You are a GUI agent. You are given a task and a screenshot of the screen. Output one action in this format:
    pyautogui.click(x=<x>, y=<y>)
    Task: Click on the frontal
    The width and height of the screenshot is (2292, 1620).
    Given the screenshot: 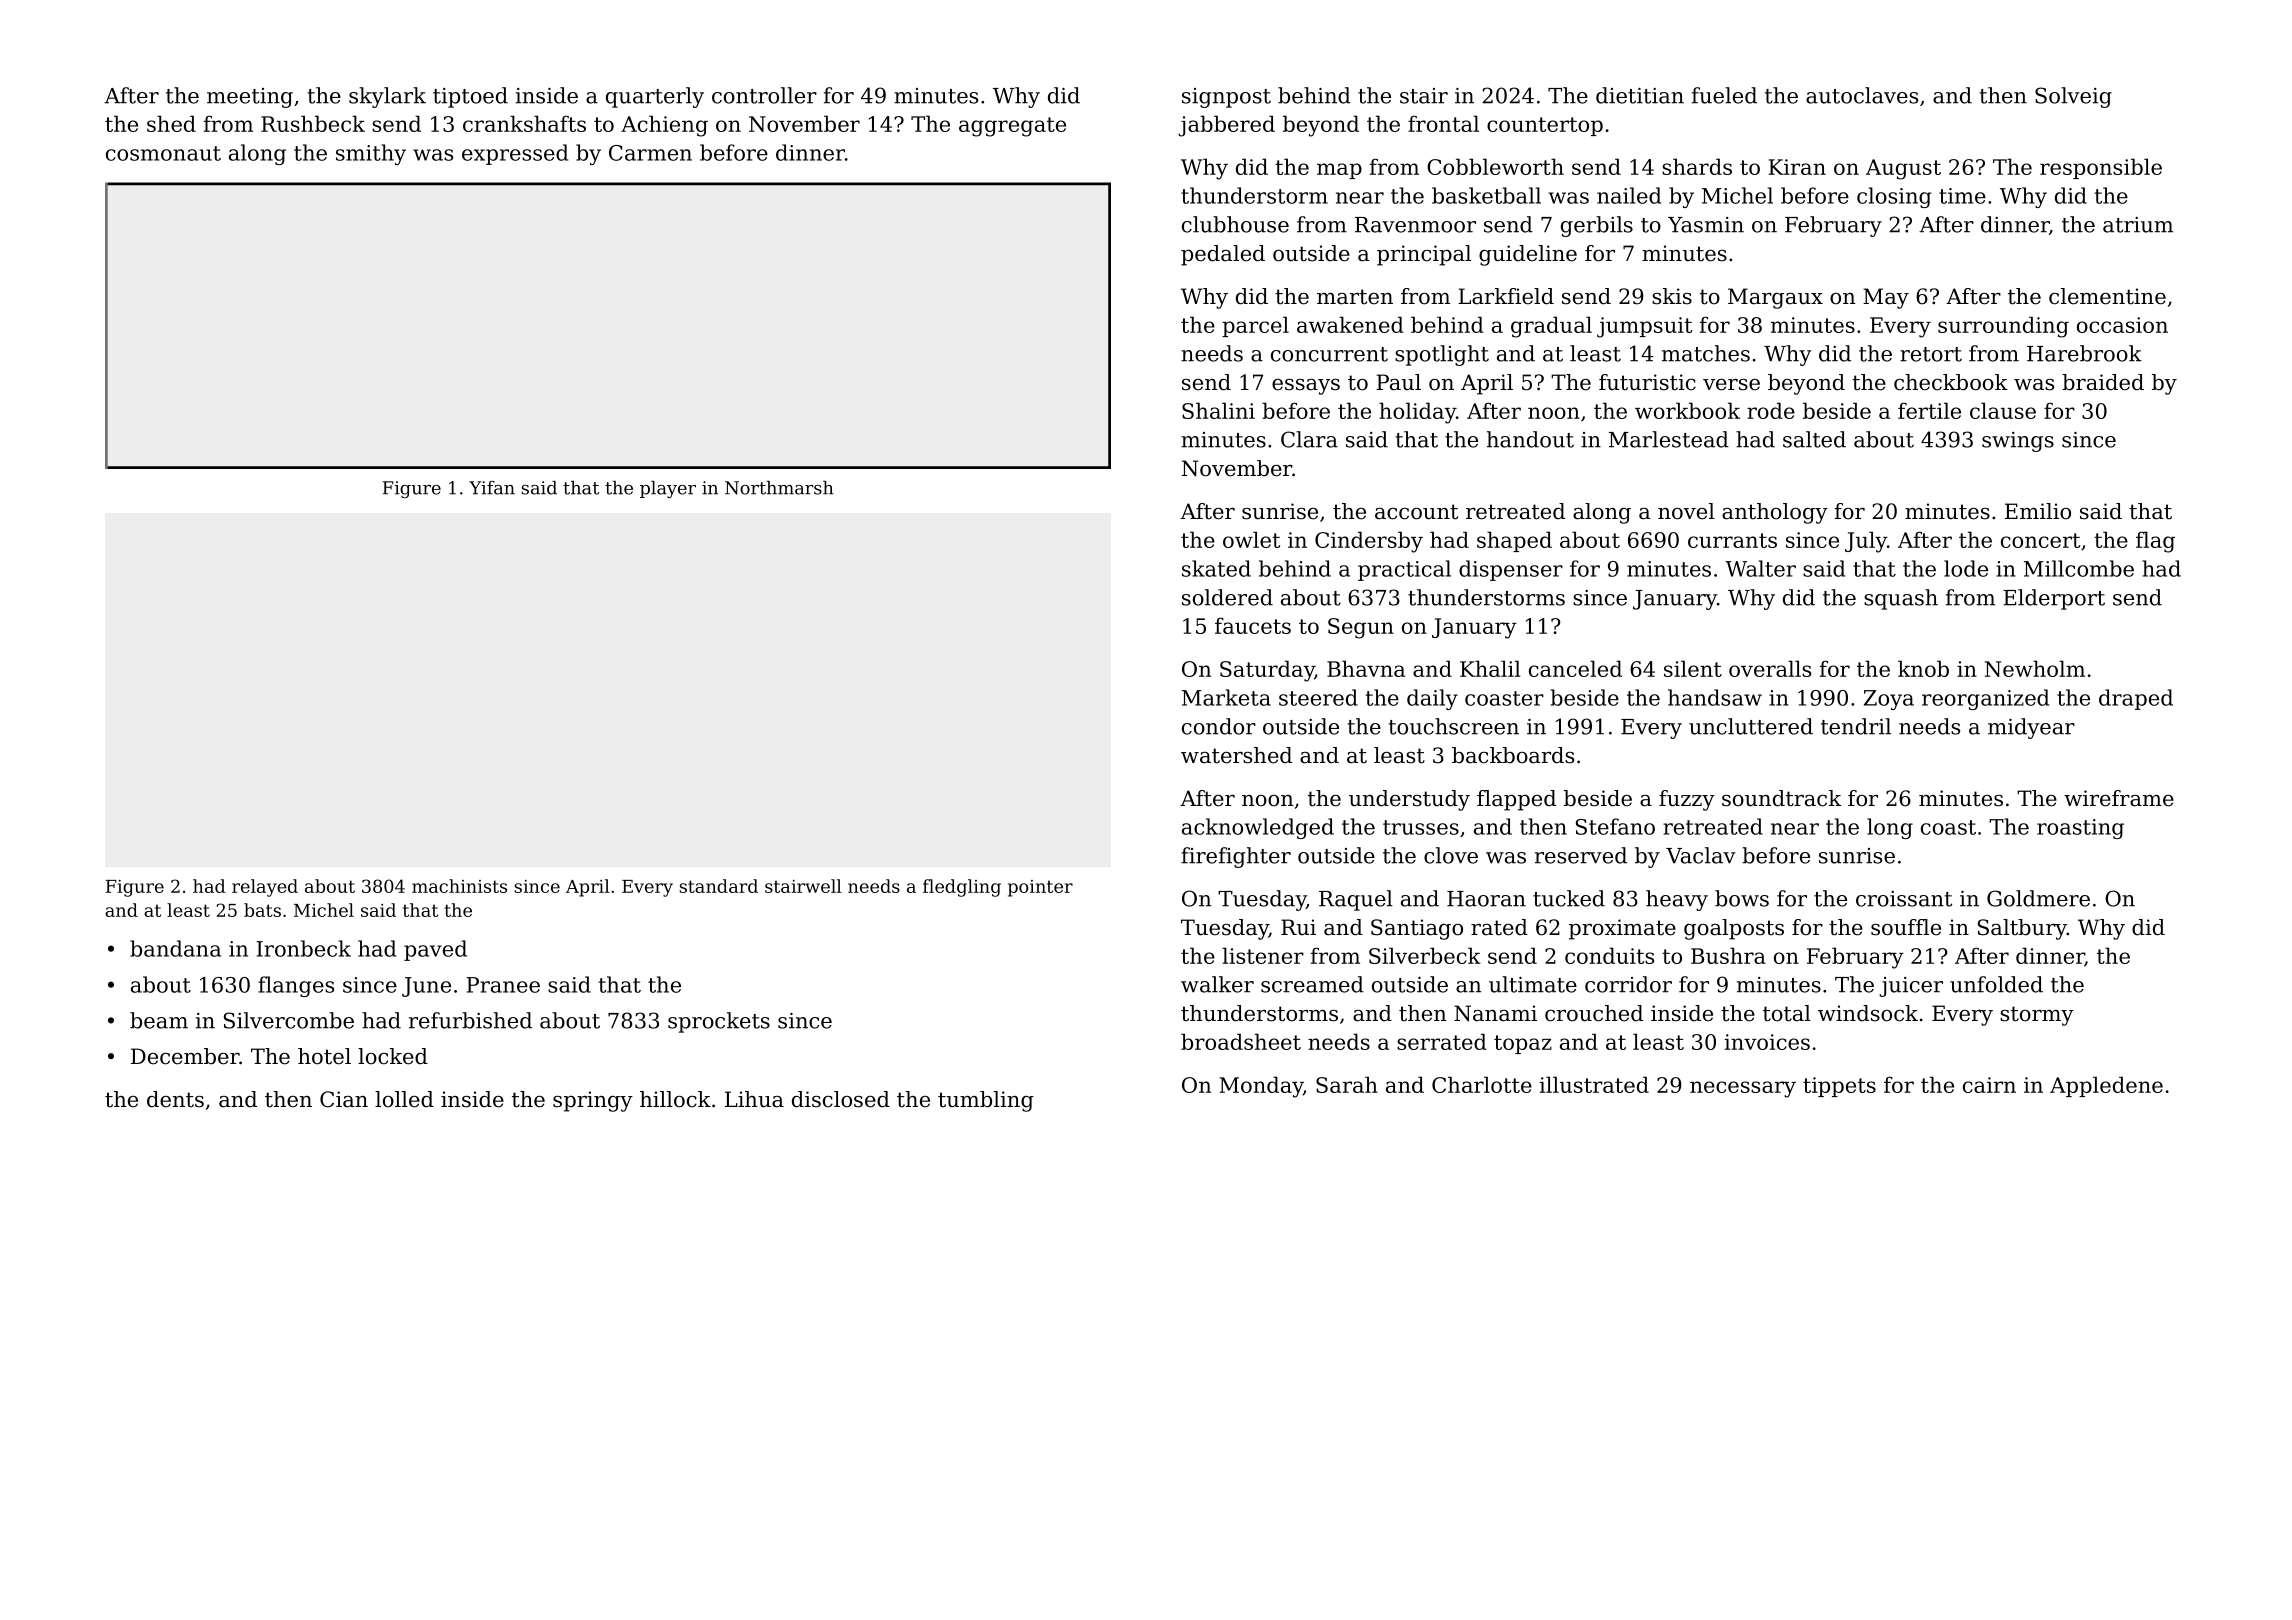 What is the action you would take?
    pyautogui.click(x=1443, y=123)
